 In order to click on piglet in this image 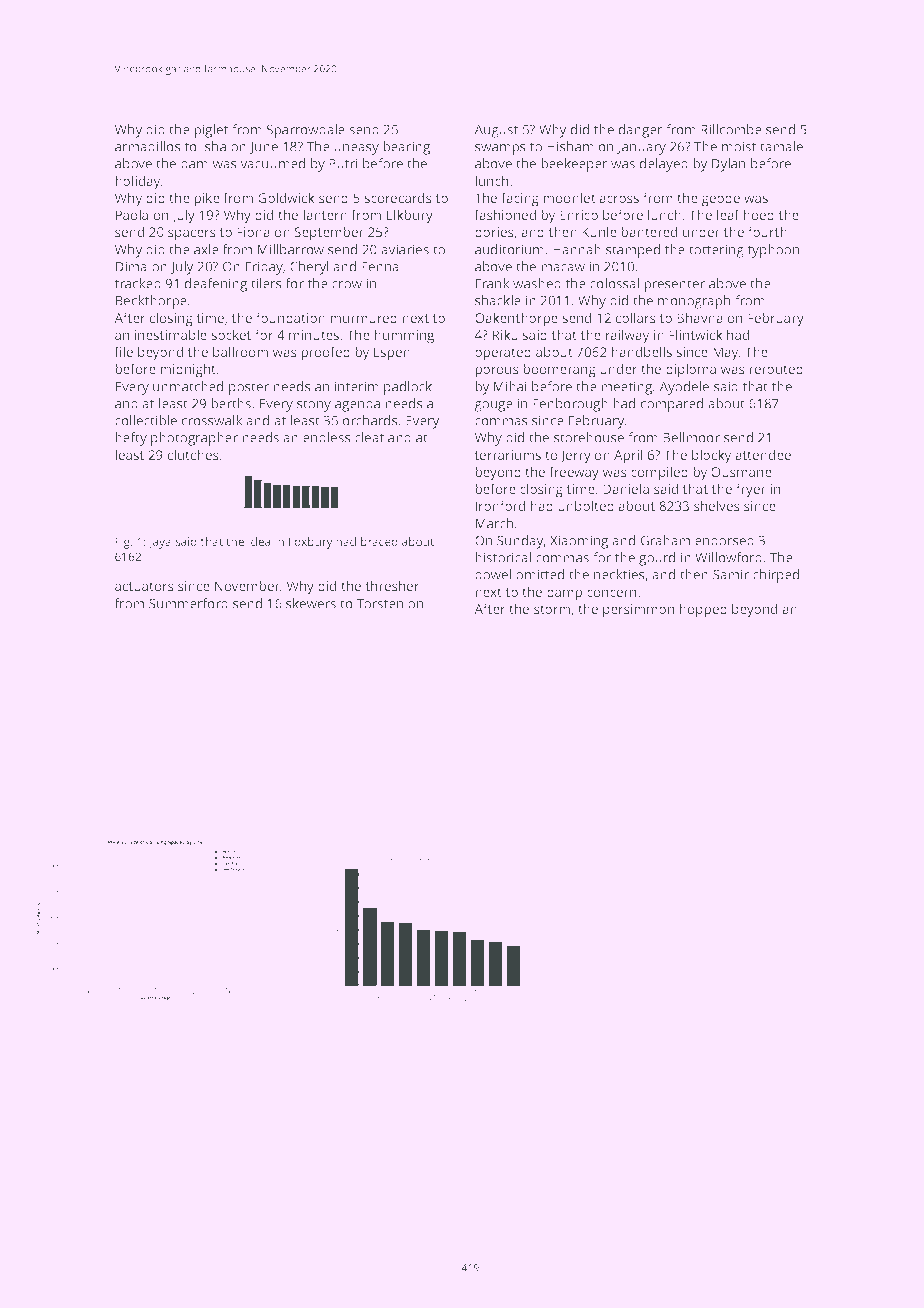, I will do `click(211, 131)`.
